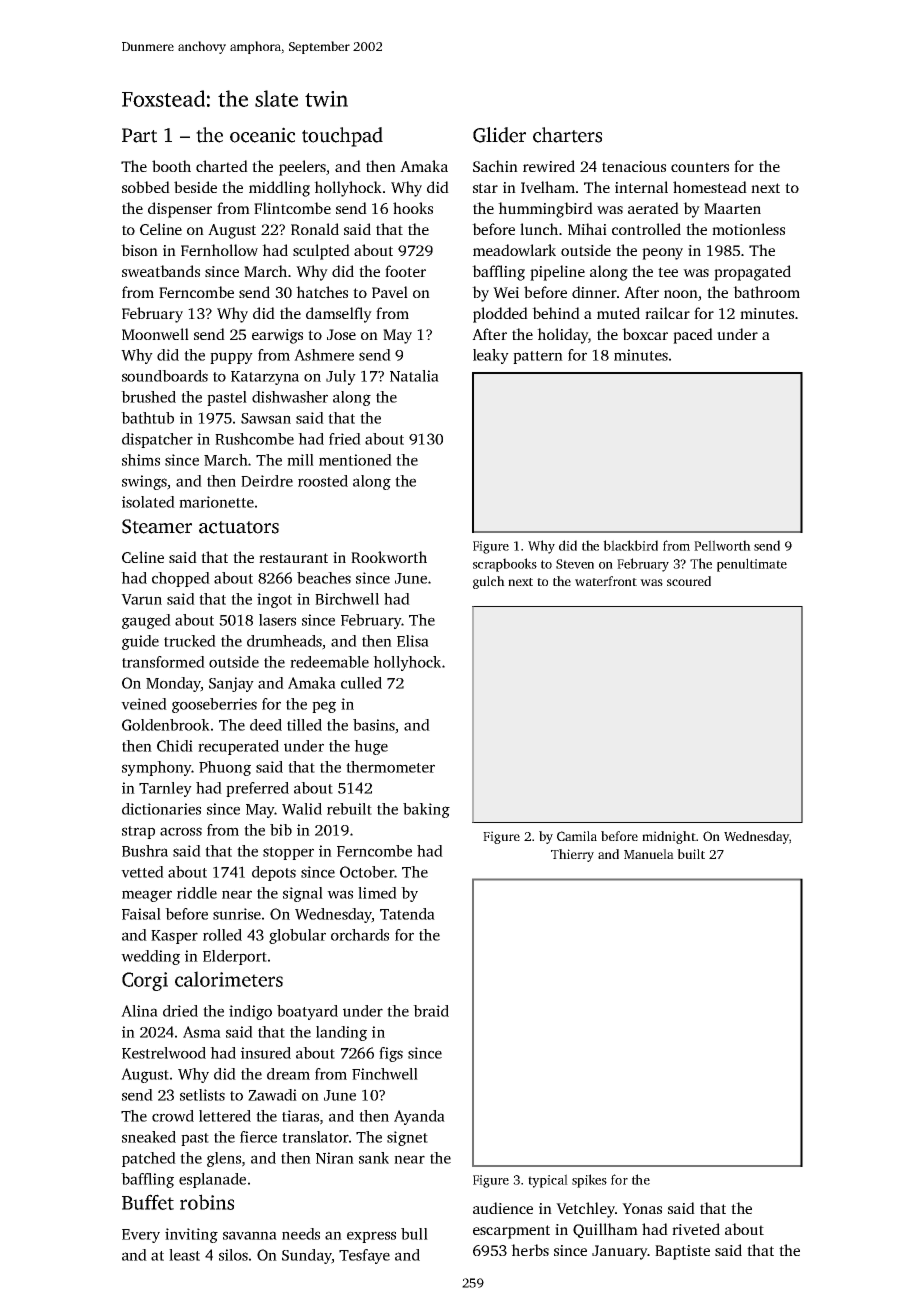  What do you see at coordinates (700, 167) in the screenshot?
I see `counters` at bounding box center [700, 167].
